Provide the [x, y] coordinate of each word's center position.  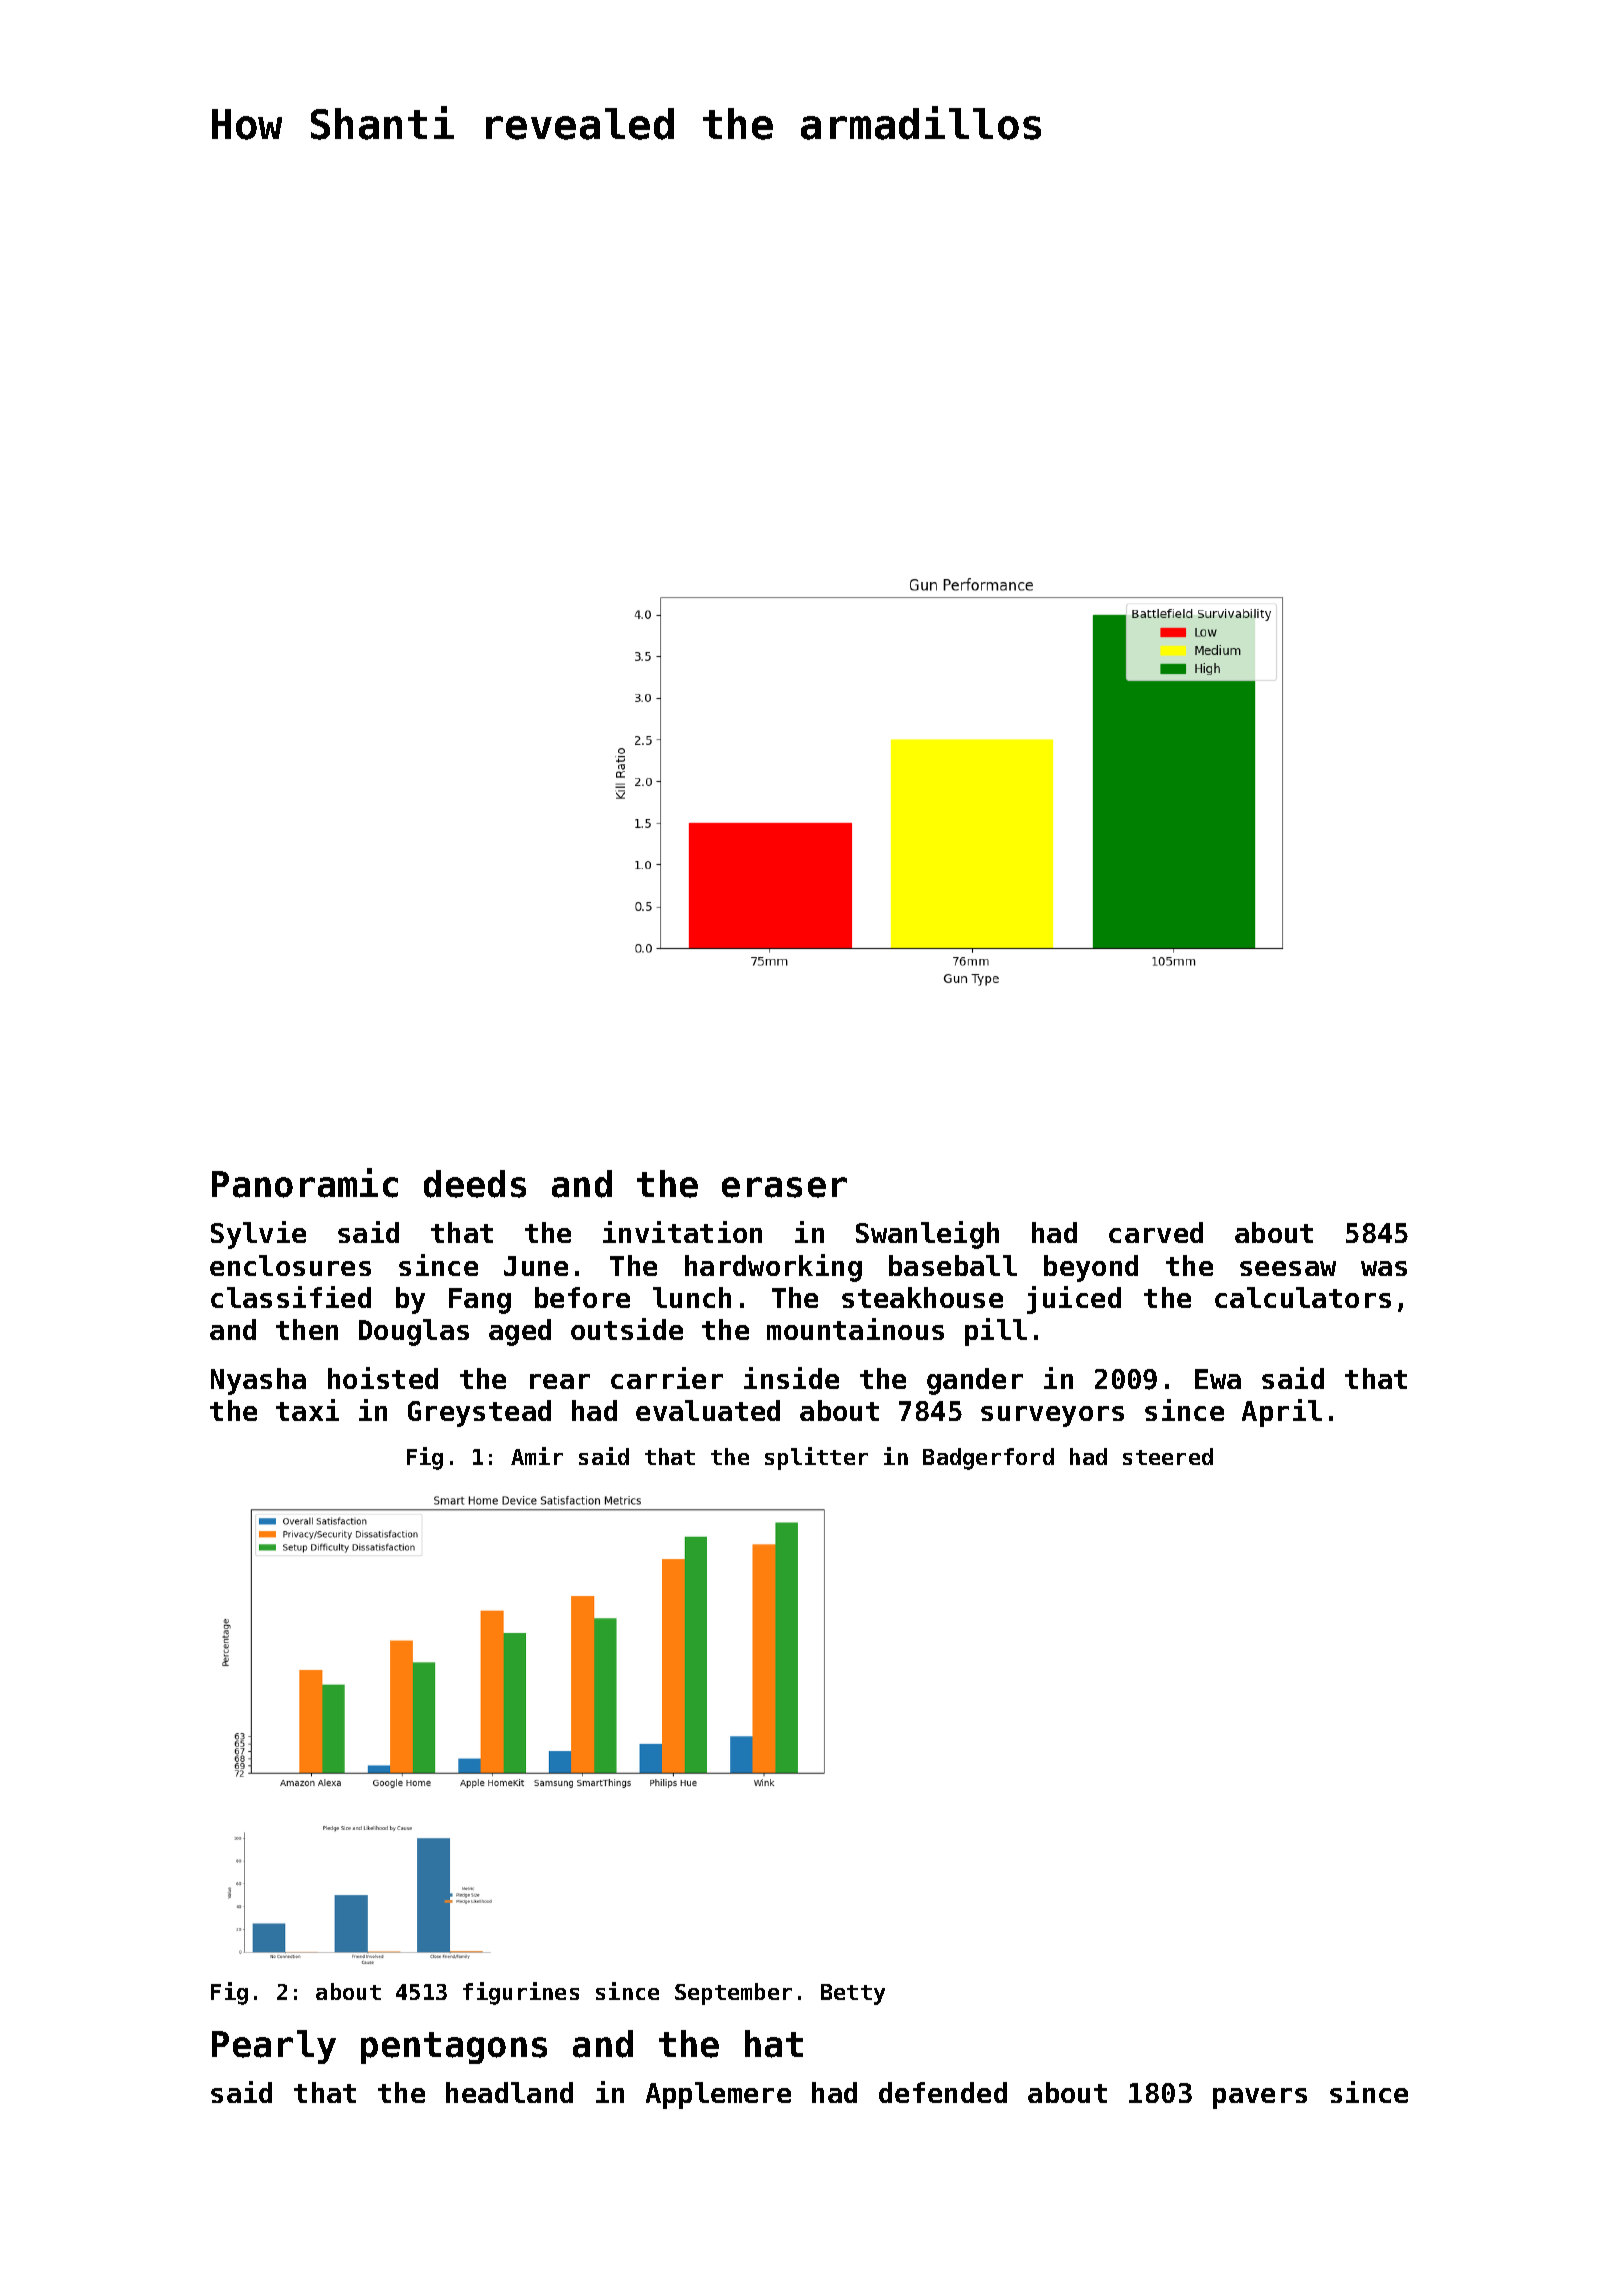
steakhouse [922, 1297]
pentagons [454, 2048]
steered [1168, 1456]
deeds [475, 1184]
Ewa [1218, 1379]
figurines [521, 1993]
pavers [1260, 2098]
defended [943, 2092]
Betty [853, 1994]
